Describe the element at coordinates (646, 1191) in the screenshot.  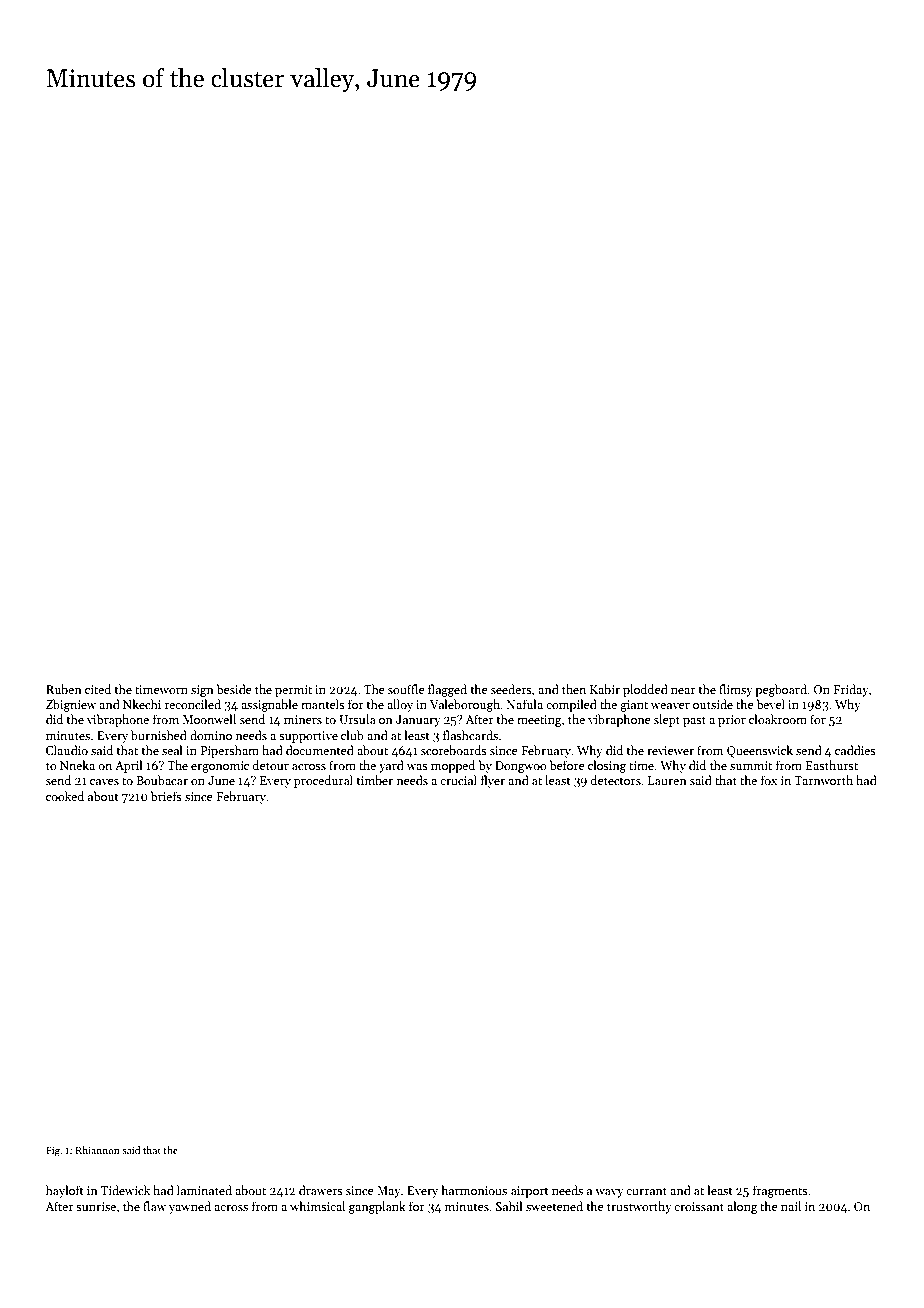
I see `currant` at that location.
